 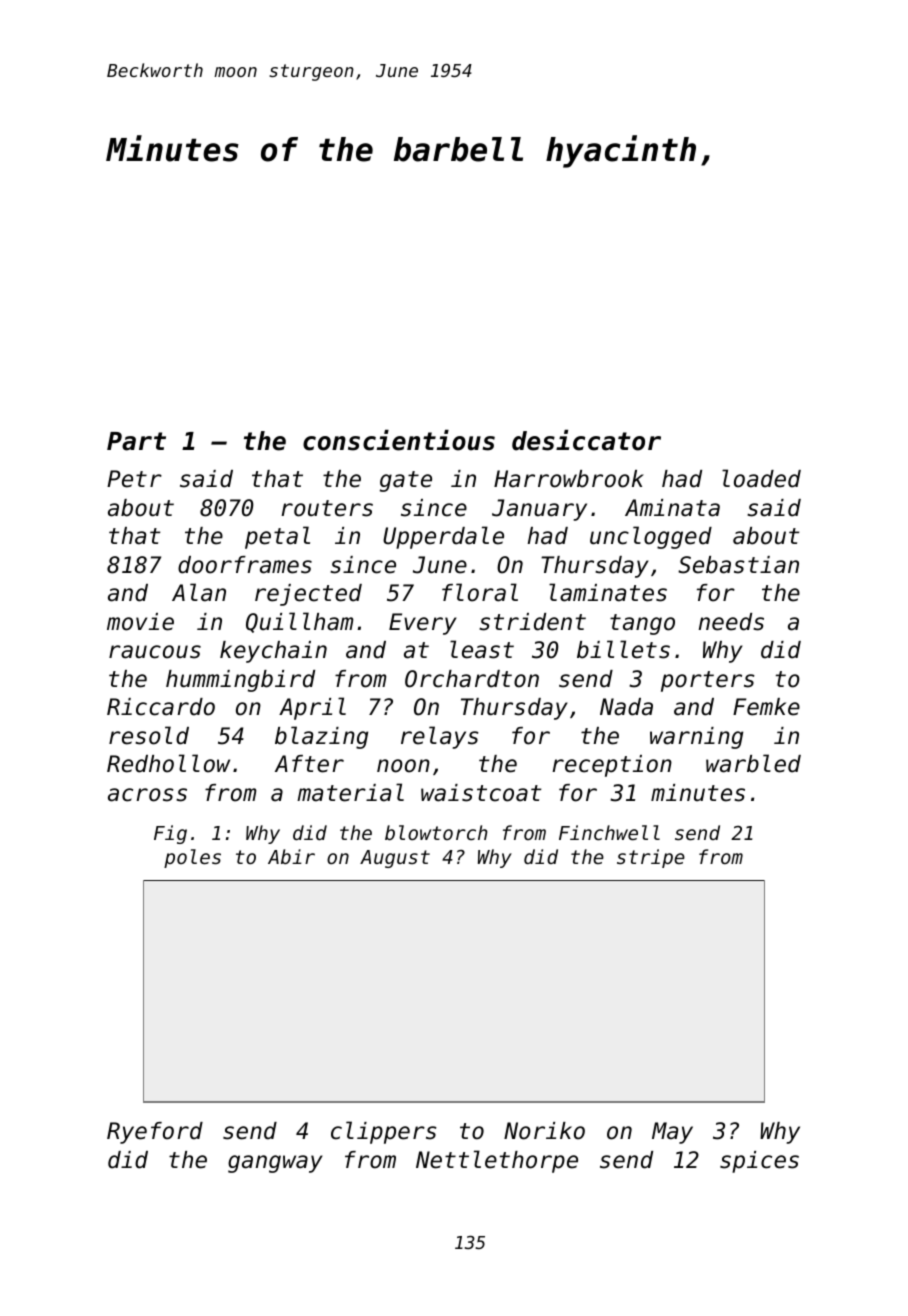 What do you see at coordinates (480, 592) in the screenshot?
I see `floral` at bounding box center [480, 592].
